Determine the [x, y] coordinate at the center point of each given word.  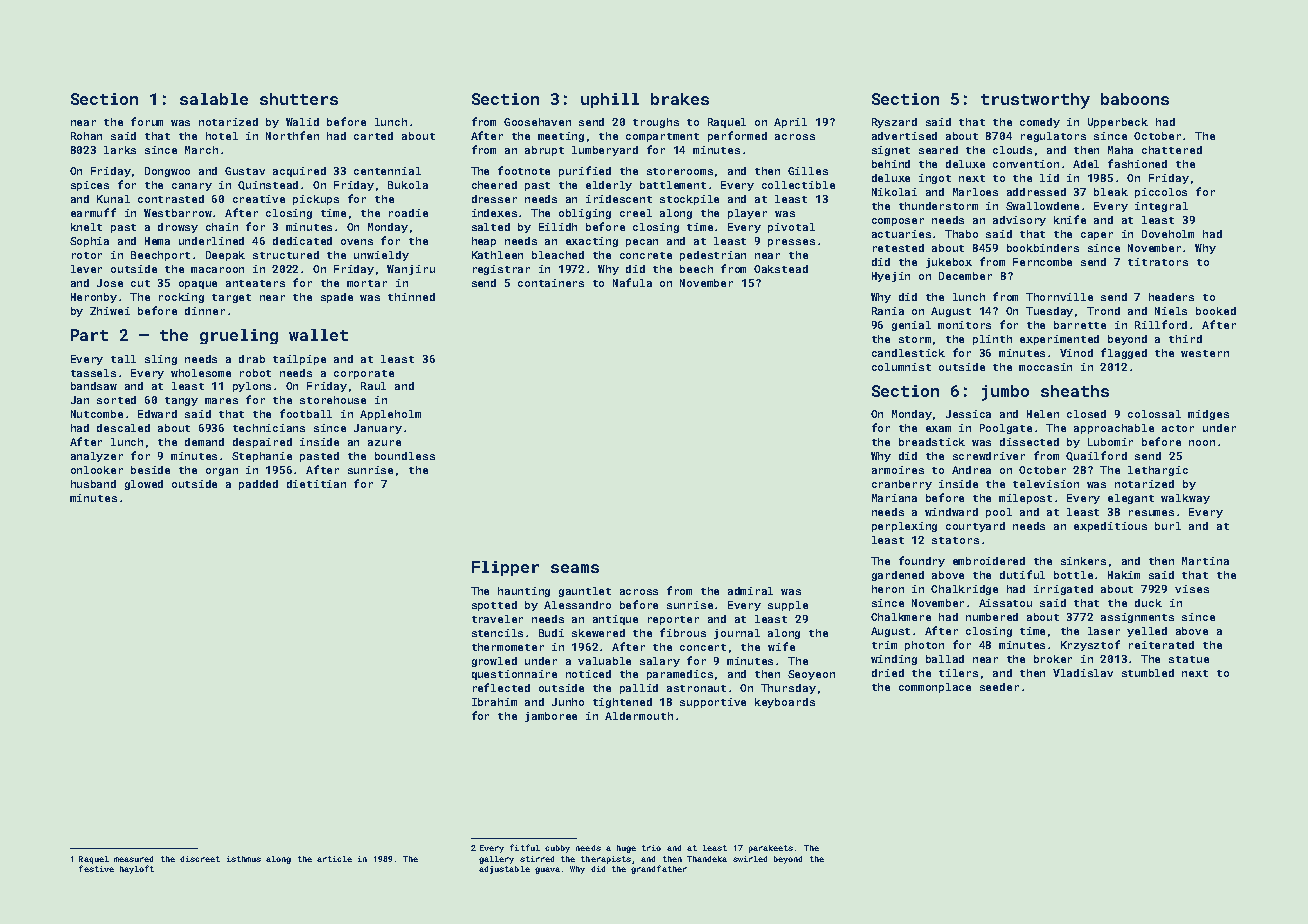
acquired [299, 172]
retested [898, 248]
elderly [609, 186]
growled [494, 662]
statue [1189, 659]
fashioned [1137, 163]
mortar [367, 283]
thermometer [508, 647]
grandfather [659, 869]
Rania [888, 311]
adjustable [504, 870]
